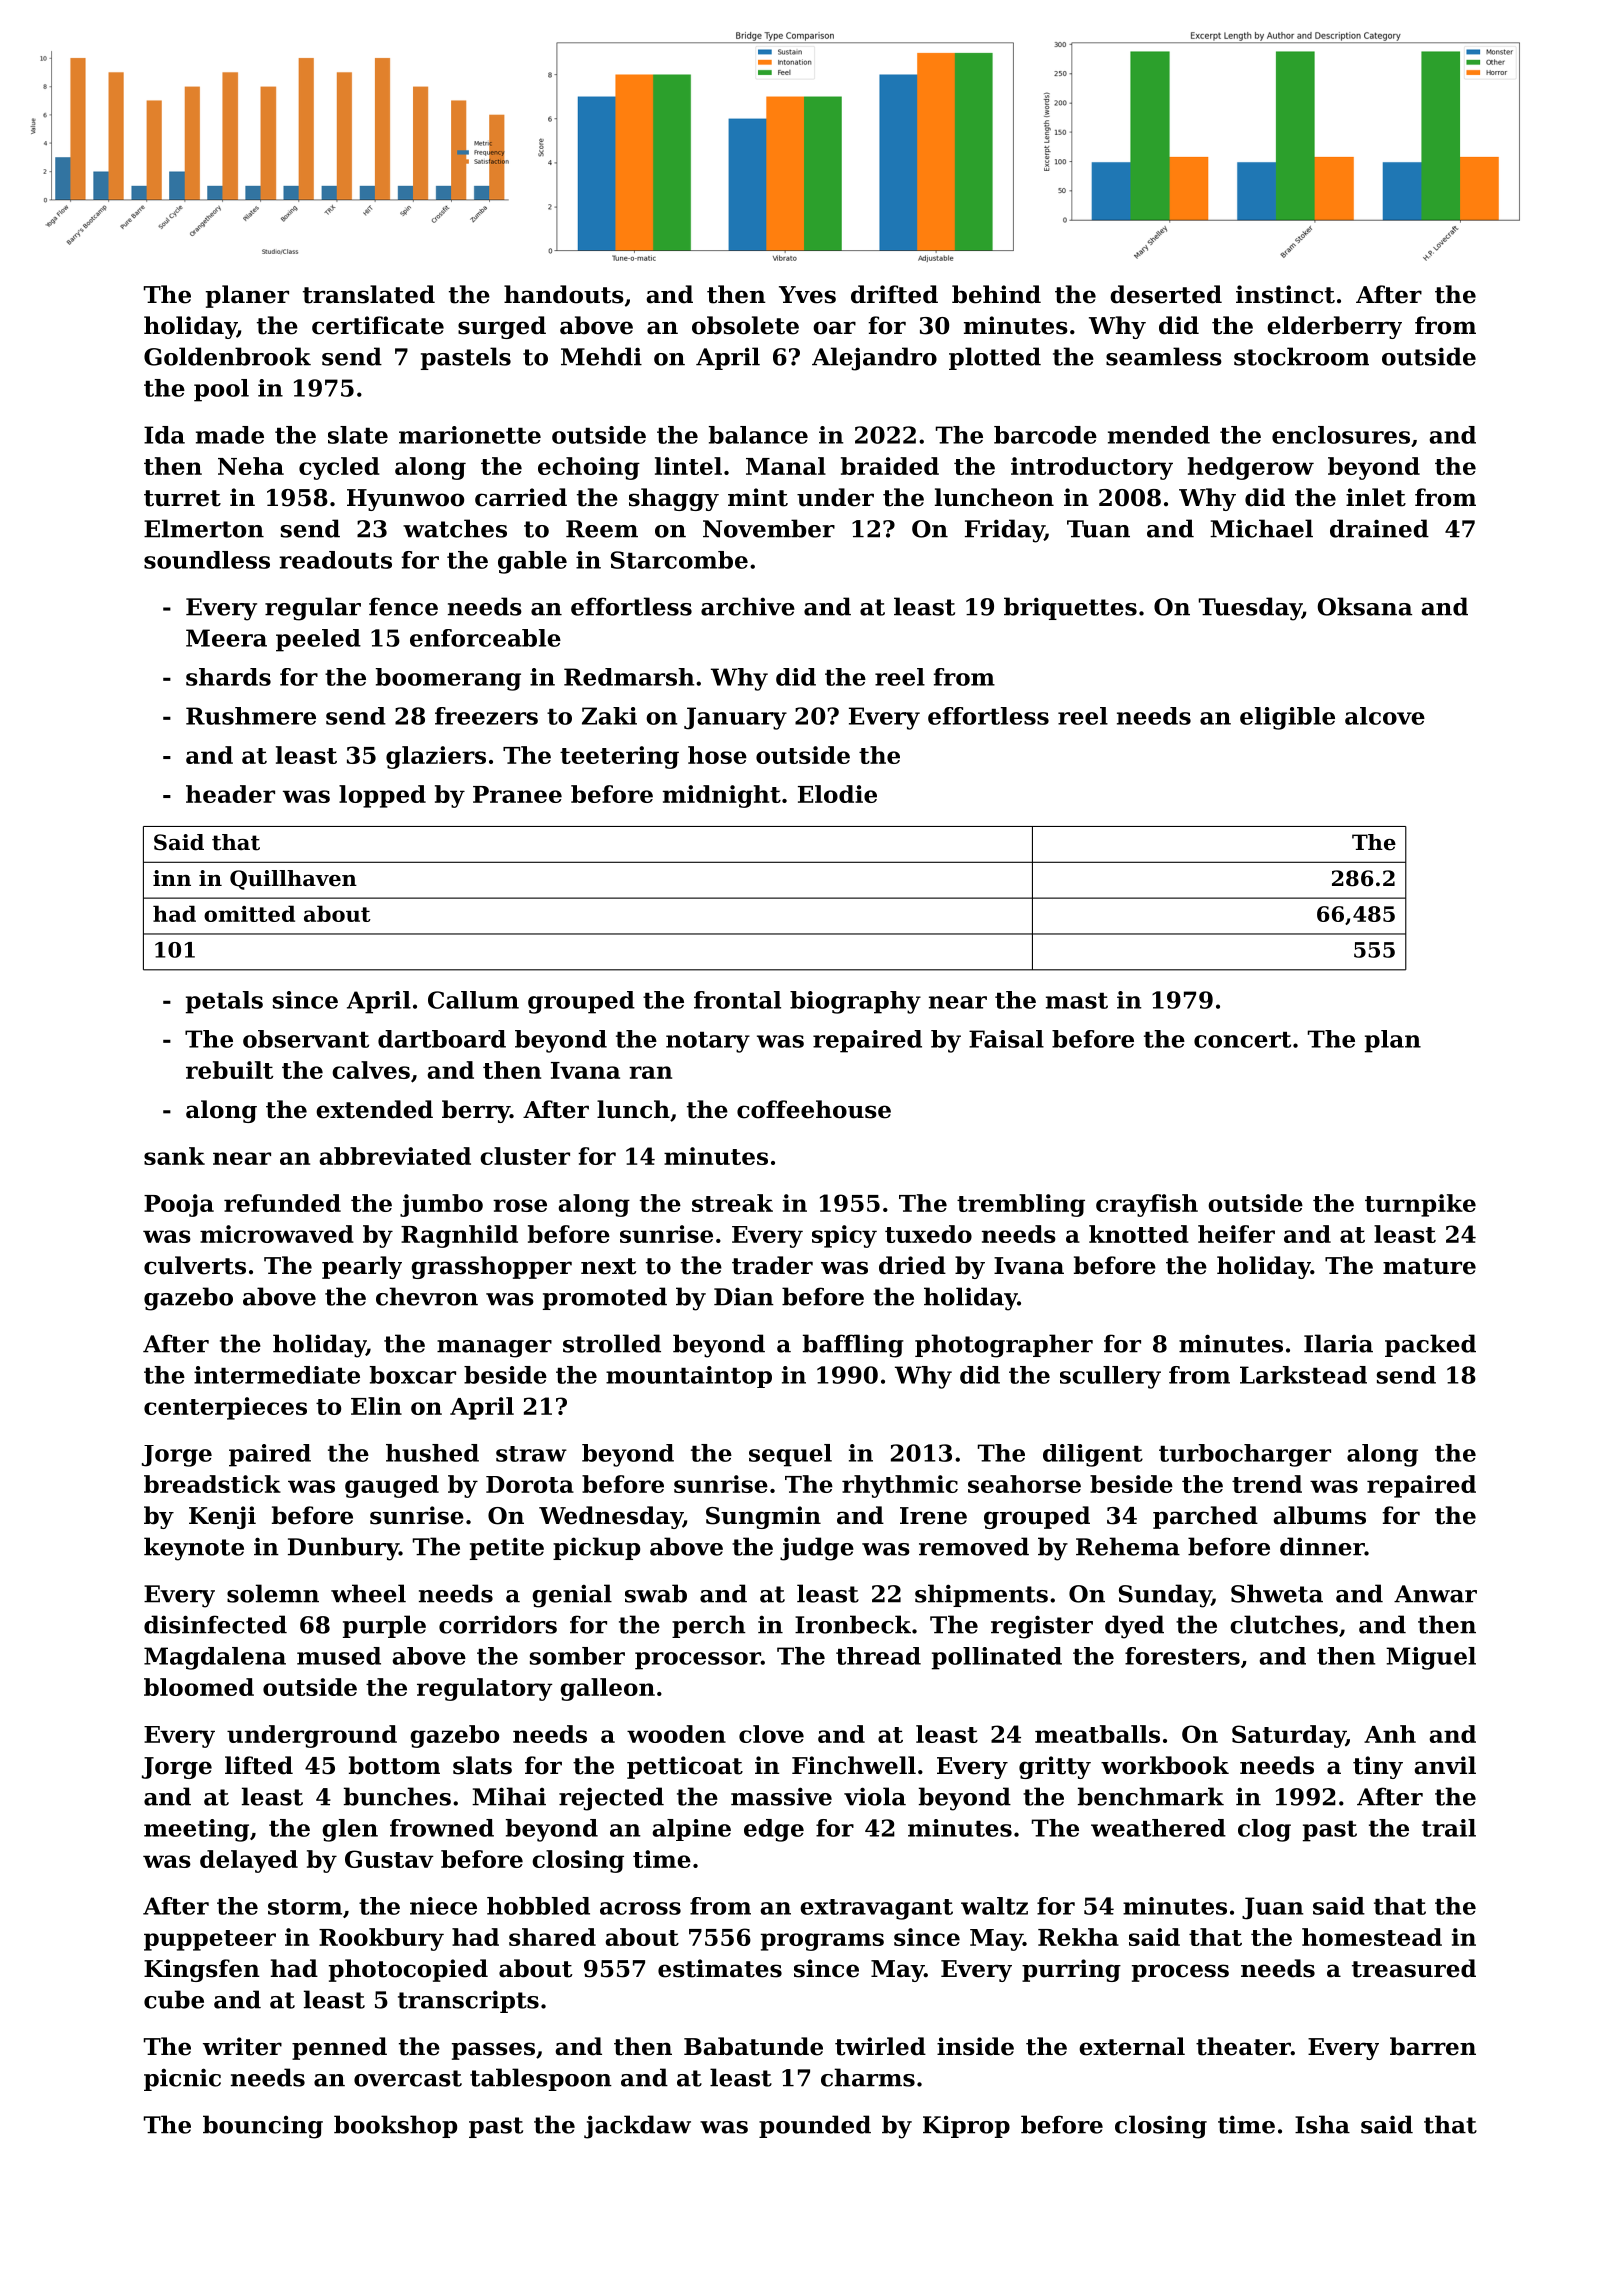 The width and height of the document is (1620, 2292). Describe the element at coordinates (263, 2127) in the document. I see `bouncing` at that location.
